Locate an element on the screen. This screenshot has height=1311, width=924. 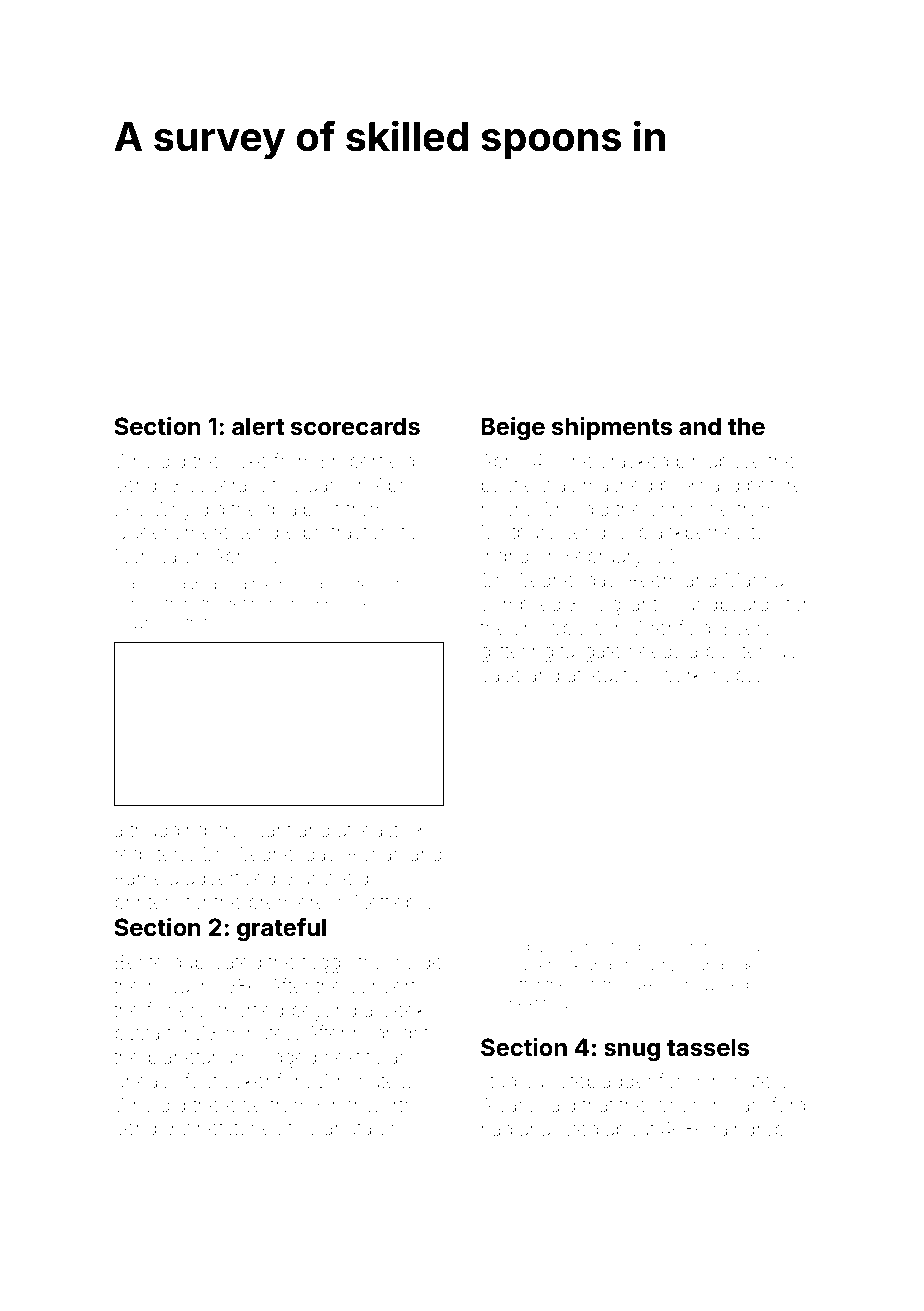
workshops is located at coordinates (707, 677).
